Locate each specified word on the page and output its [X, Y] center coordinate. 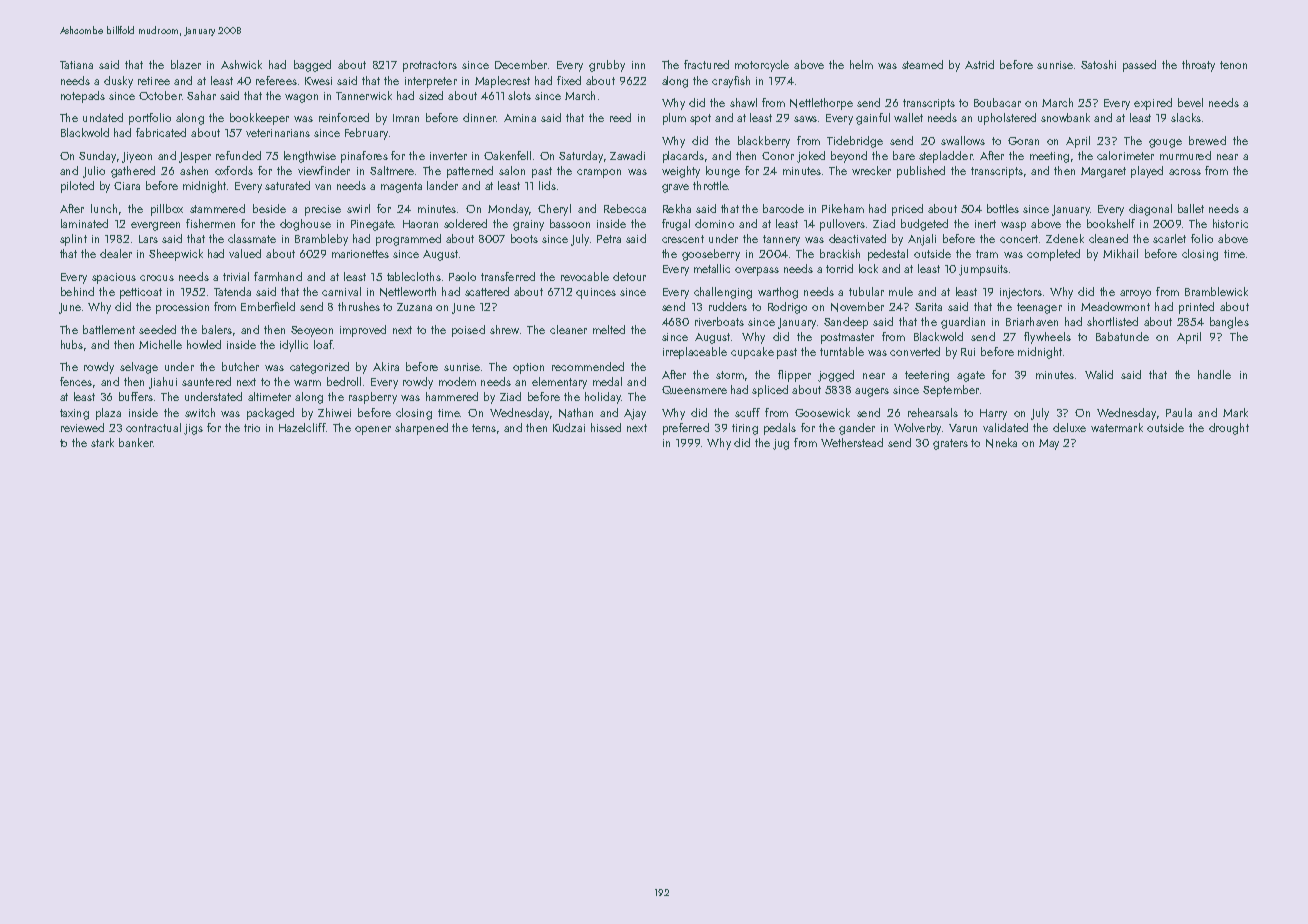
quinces [596, 293]
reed [620, 117]
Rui [968, 352]
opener [373, 430]
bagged [312, 66]
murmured [1185, 155]
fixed [569, 80]
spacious [114, 278]
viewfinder [324, 170]
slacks [1186, 117]
